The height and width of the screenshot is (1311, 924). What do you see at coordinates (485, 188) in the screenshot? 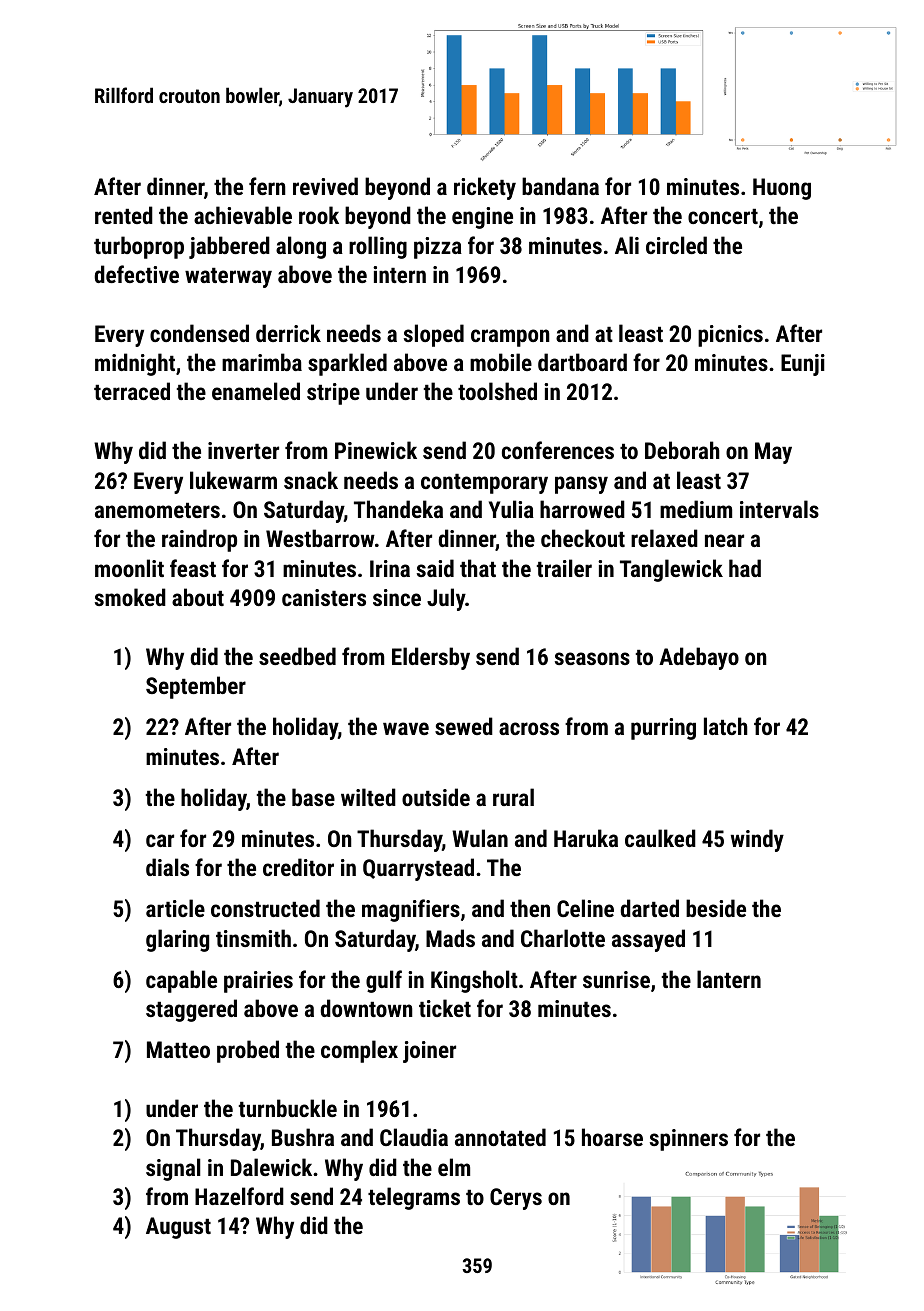
I see `rickety` at bounding box center [485, 188].
